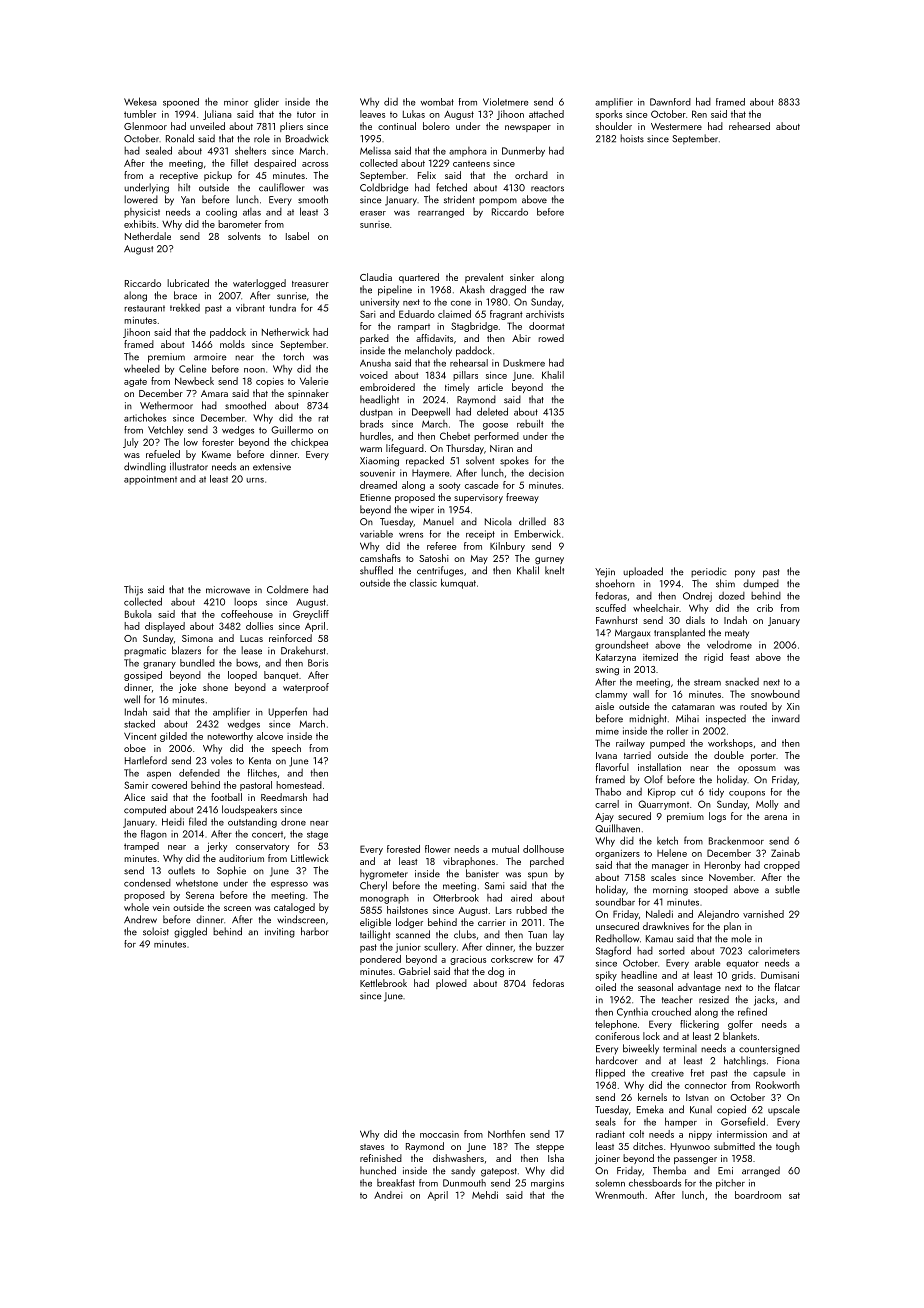  What do you see at coordinates (236, 102) in the image?
I see `minor` at bounding box center [236, 102].
